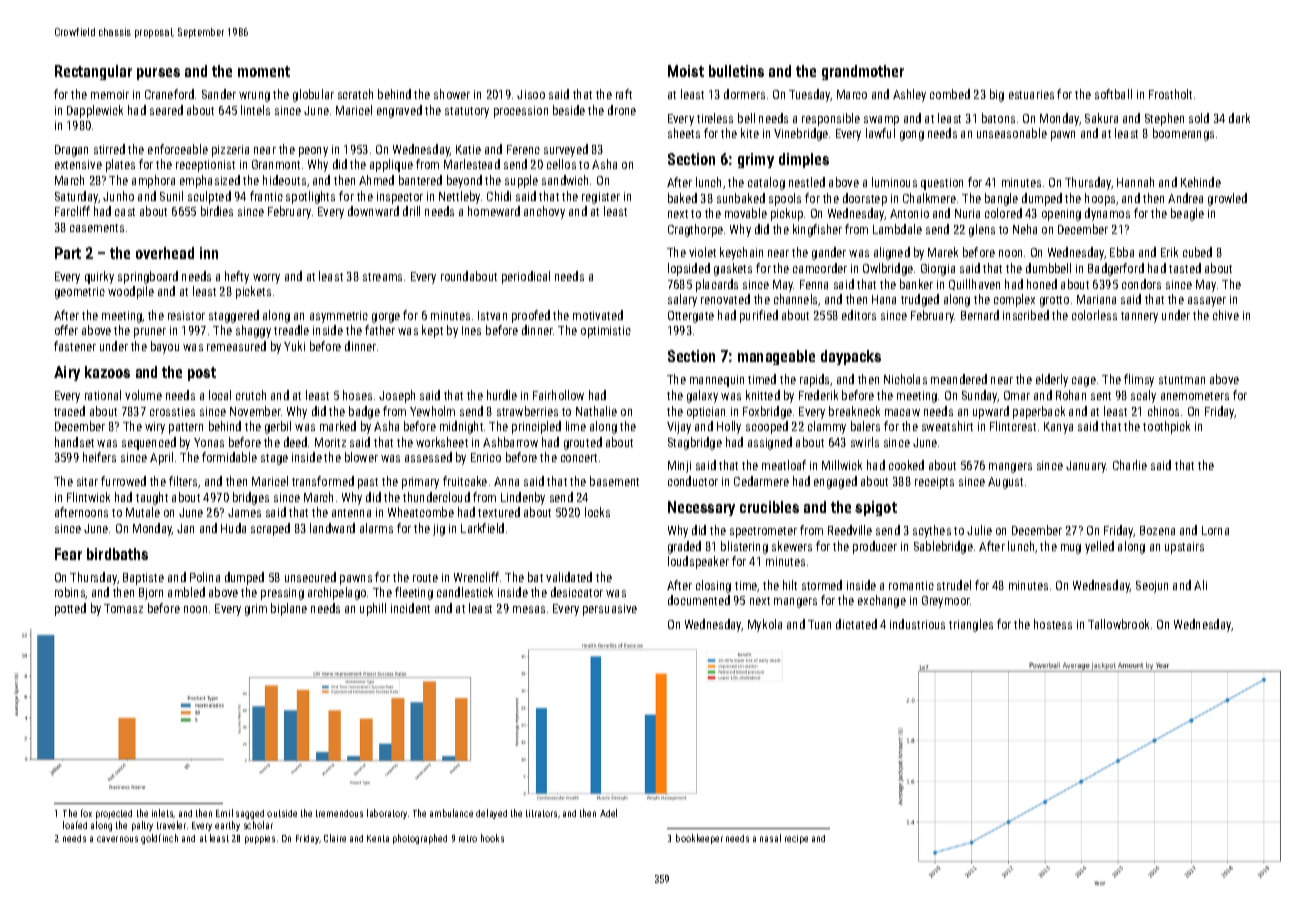 This image has height=924, width=1308. What do you see at coordinates (467, 112) in the image?
I see `statutory` at bounding box center [467, 112].
